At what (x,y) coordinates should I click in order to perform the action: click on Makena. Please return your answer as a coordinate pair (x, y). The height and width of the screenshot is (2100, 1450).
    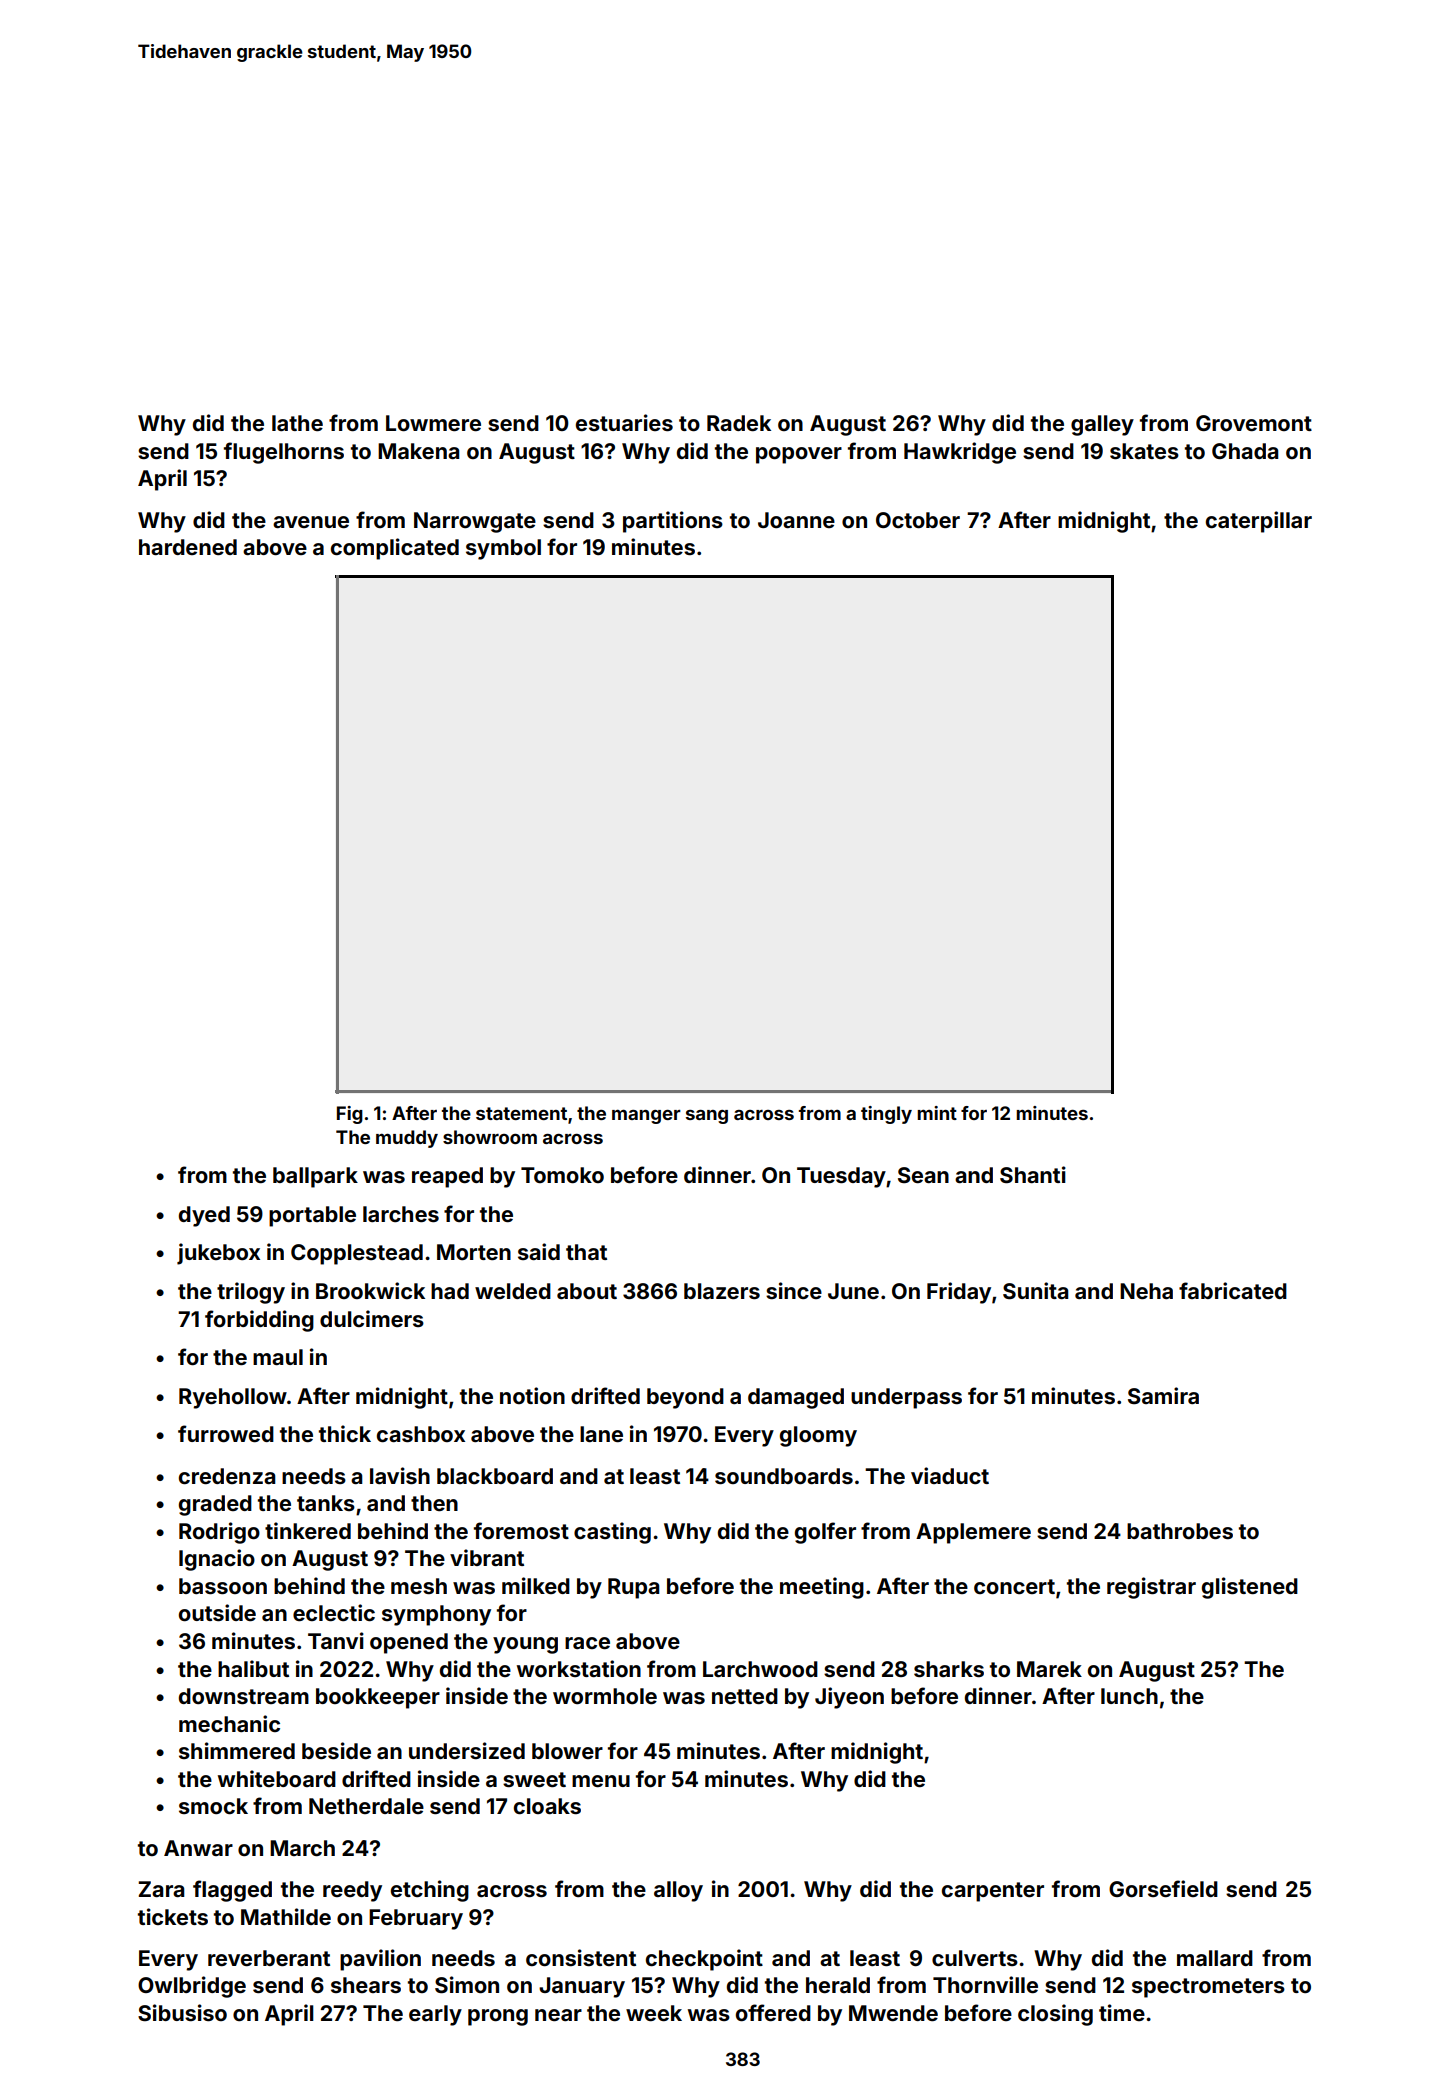
    Looking at the image, I should click on (418, 451).
